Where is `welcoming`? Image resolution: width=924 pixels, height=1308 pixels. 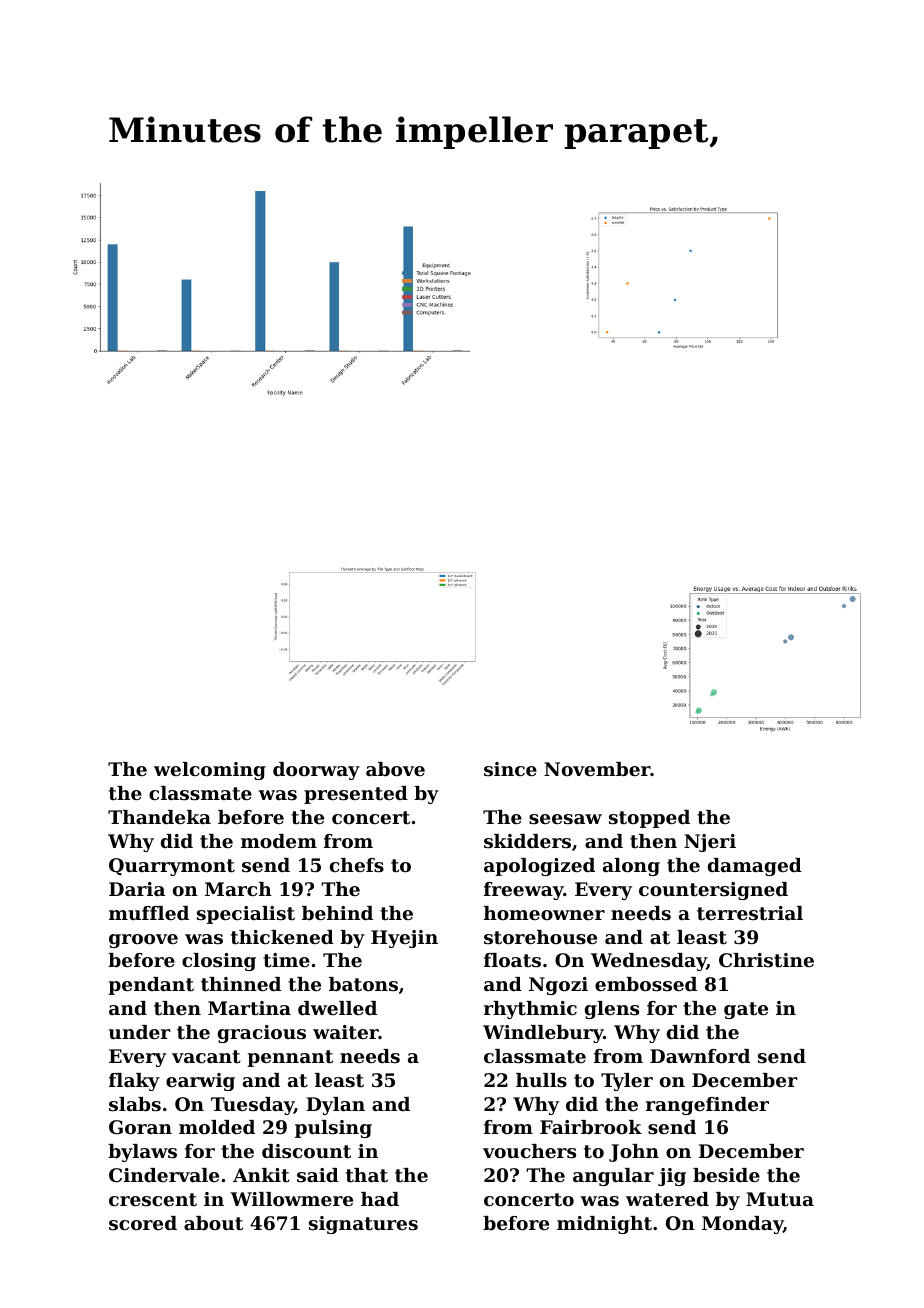
welcoming is located at coordinates (210, 771).
